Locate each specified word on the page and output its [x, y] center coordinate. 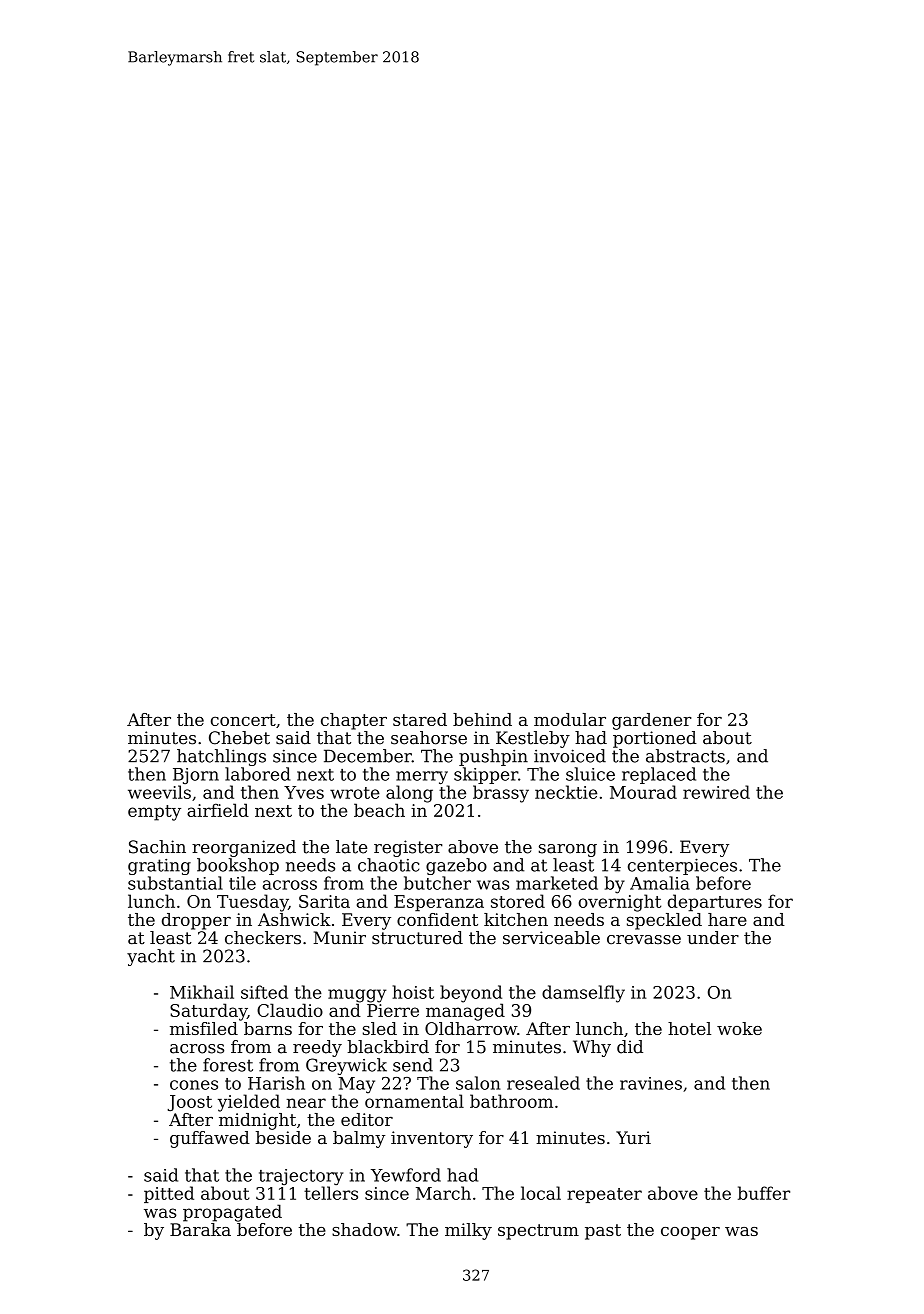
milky [468, 1231]
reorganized [244, 848]
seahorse [429, 738]
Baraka [200, 1229]
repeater [604, 1195]
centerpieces [682, 866]
